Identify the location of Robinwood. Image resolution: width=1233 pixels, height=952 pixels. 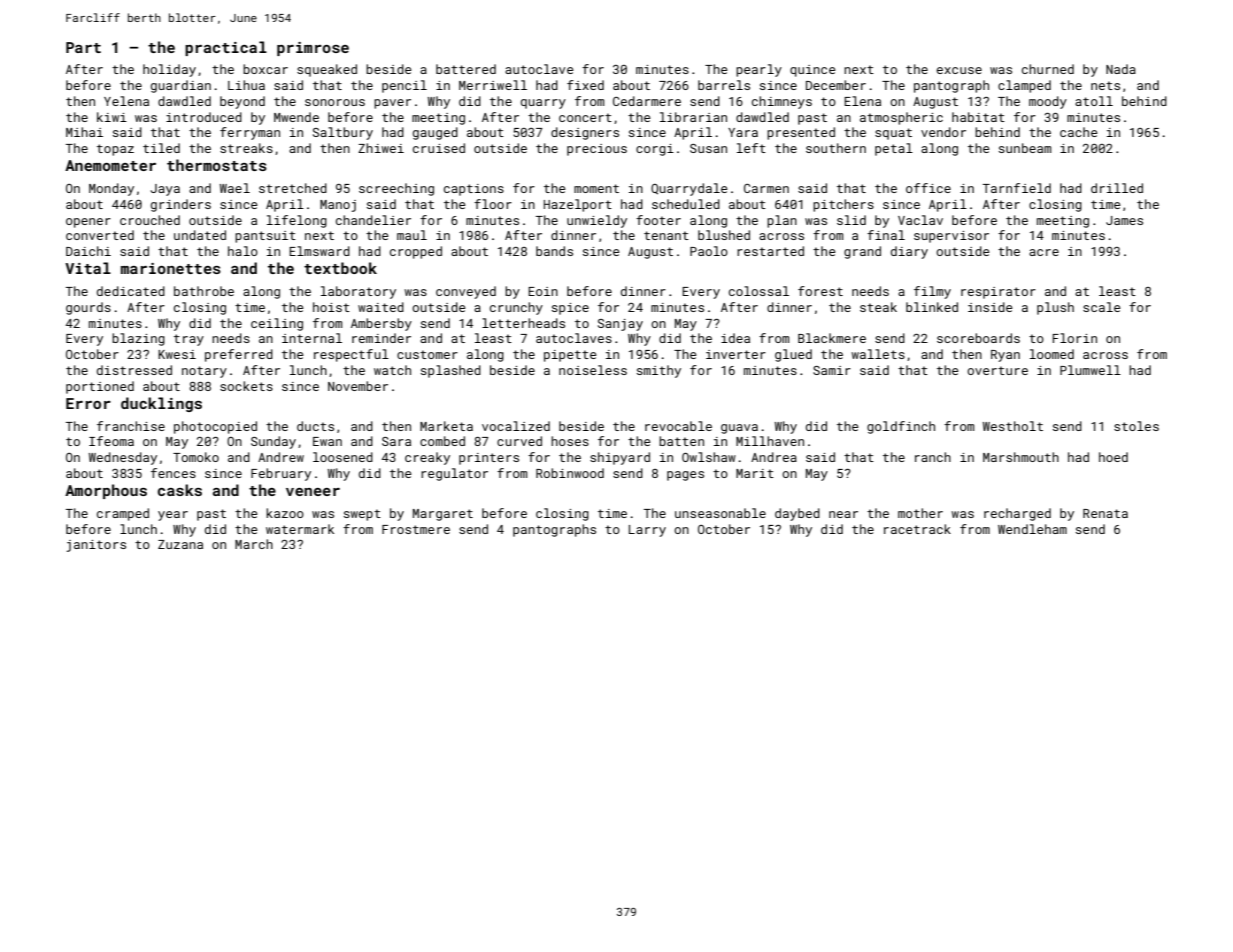
(570, 473).
